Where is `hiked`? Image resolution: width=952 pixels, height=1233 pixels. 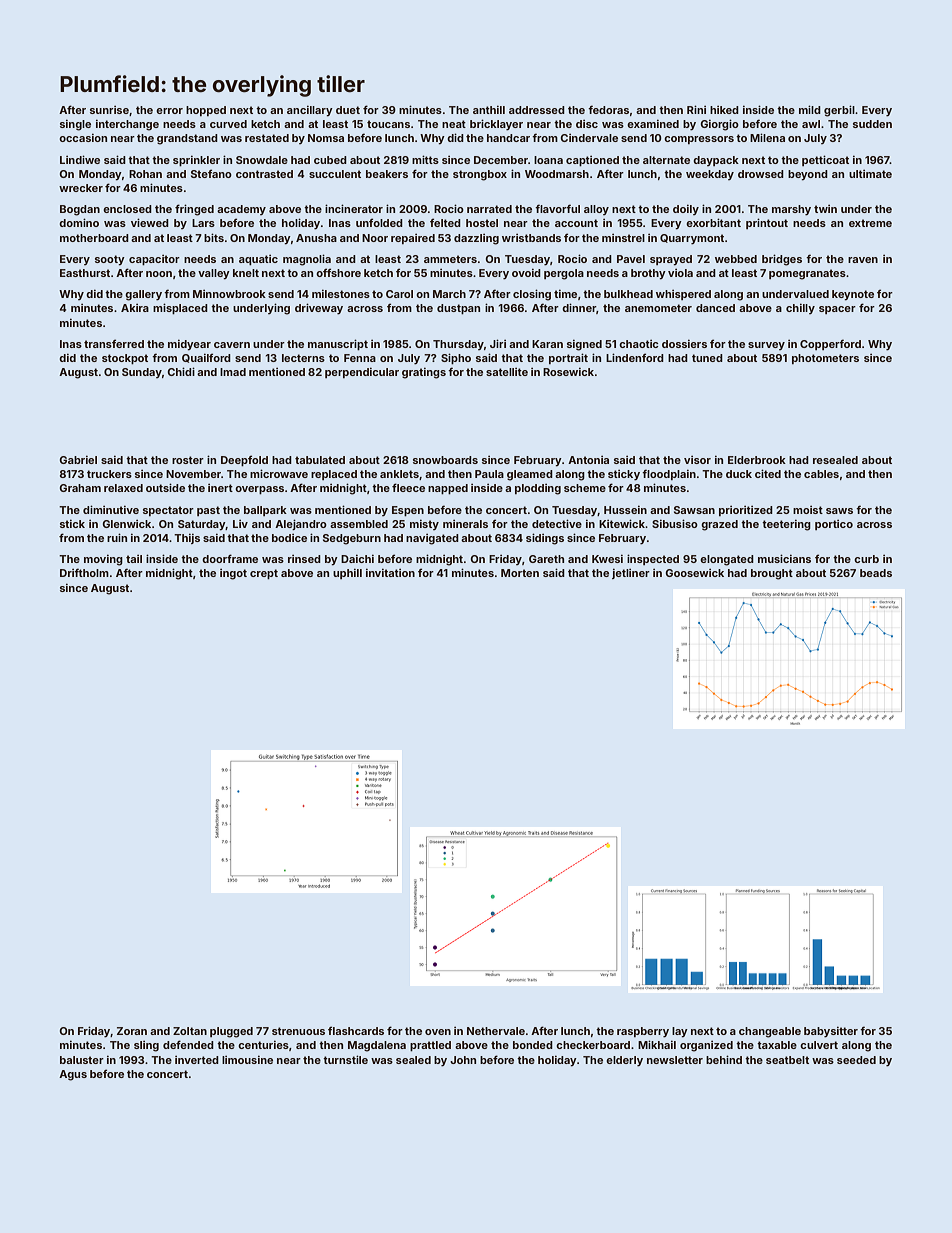 hiked is located at coordinates (724, 110).
